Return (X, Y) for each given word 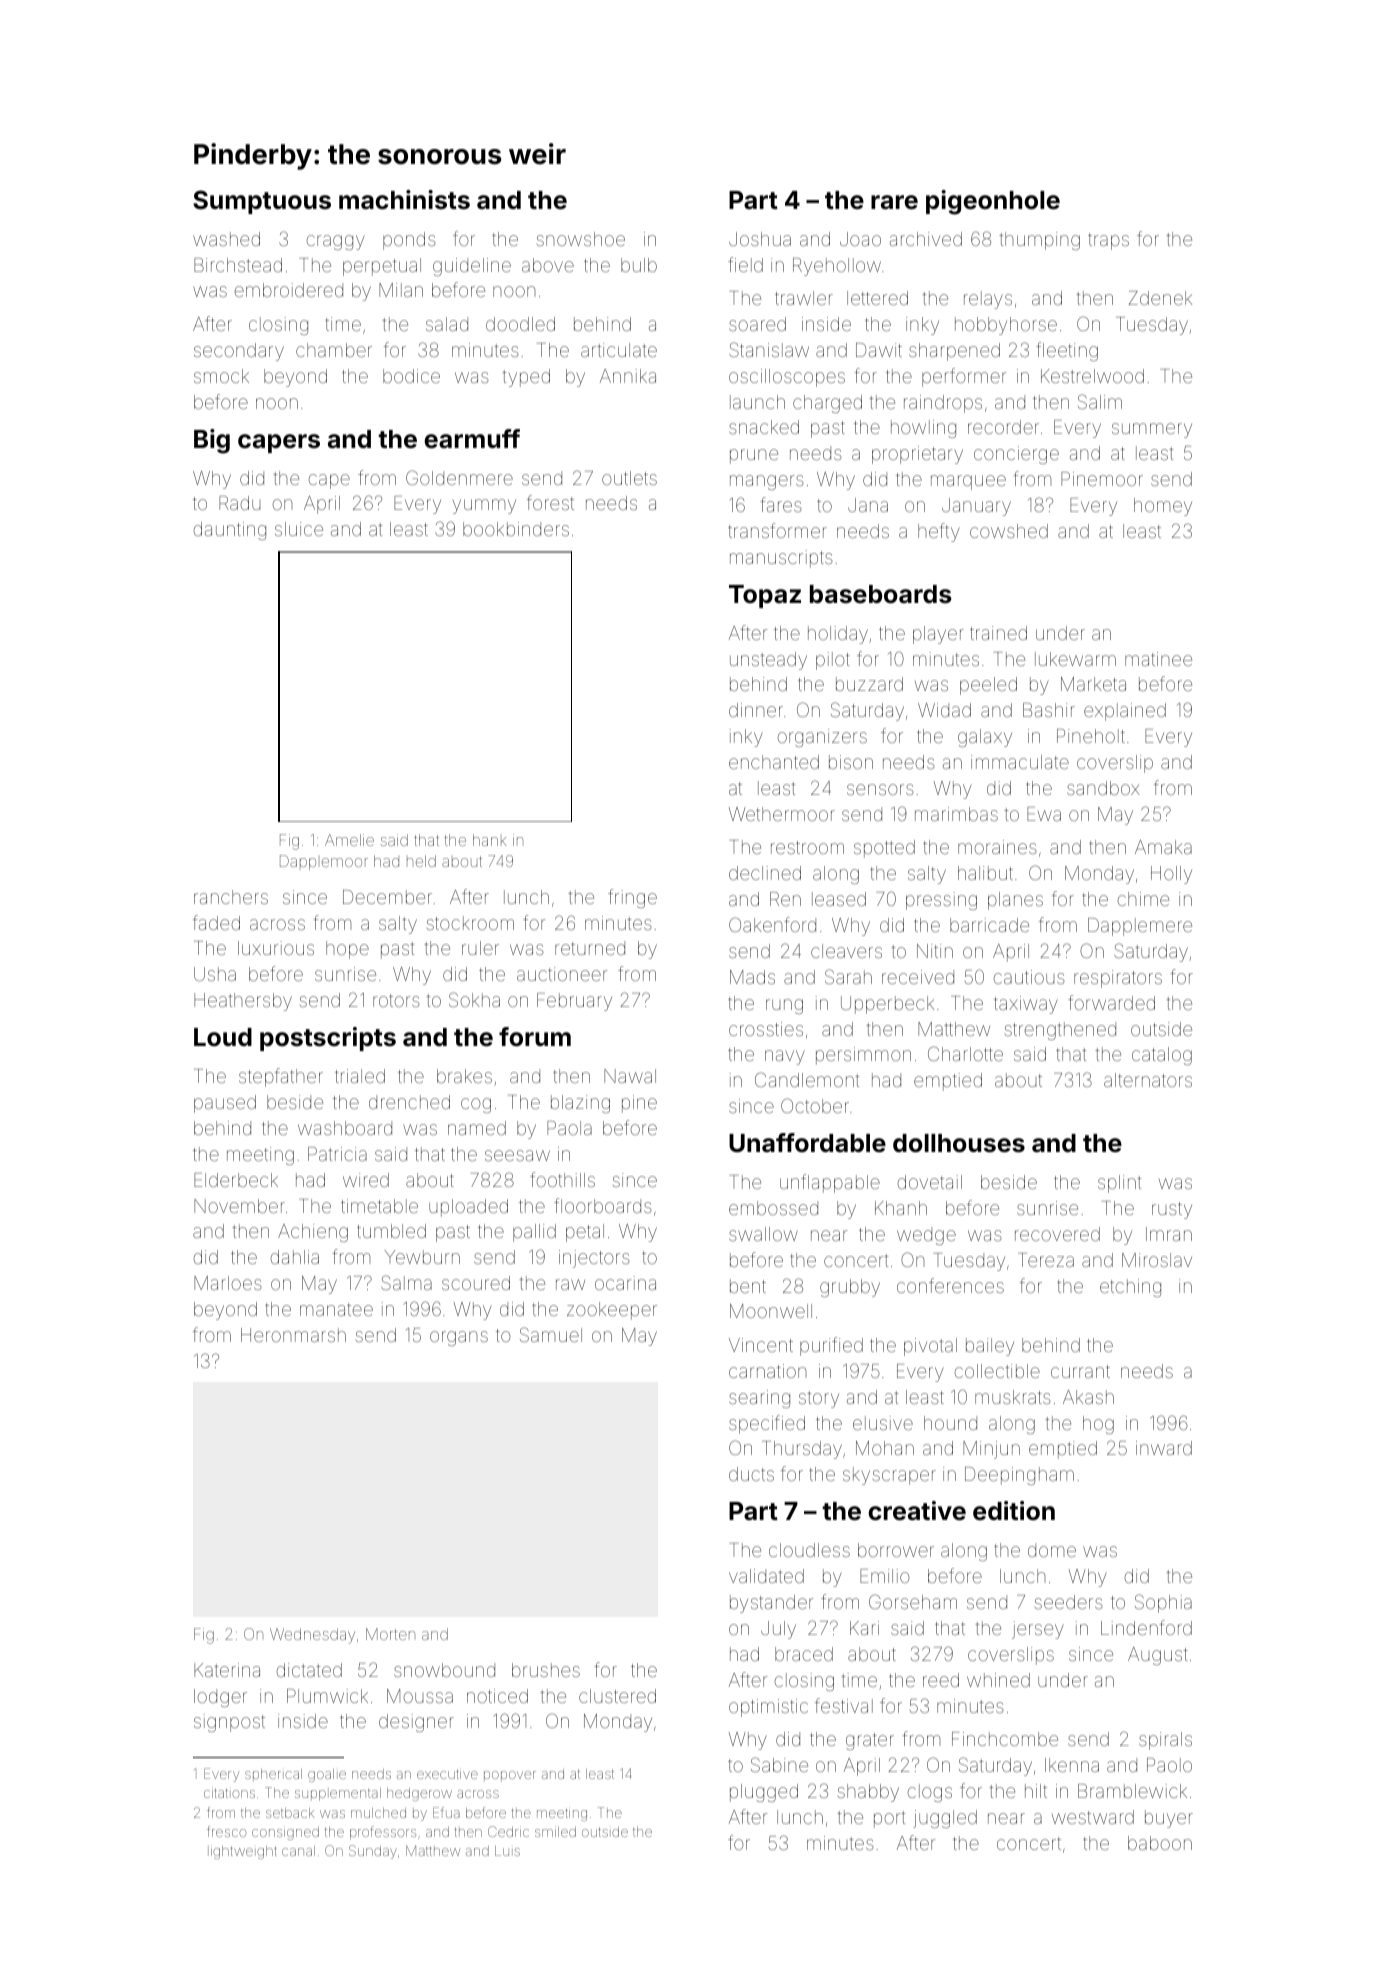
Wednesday (312, 1636)
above (548, 265)
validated (766, 1576)
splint (1119, 1184)
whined (998, 1680)
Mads (752, 977)
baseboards (881, 594)
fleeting (1067, 351)
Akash (1088, 1397)
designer (416, 1723)
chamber (334, 350)
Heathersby (243, 1002)
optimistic (768, 1708)
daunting (229, 531)
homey (1163, 507)
